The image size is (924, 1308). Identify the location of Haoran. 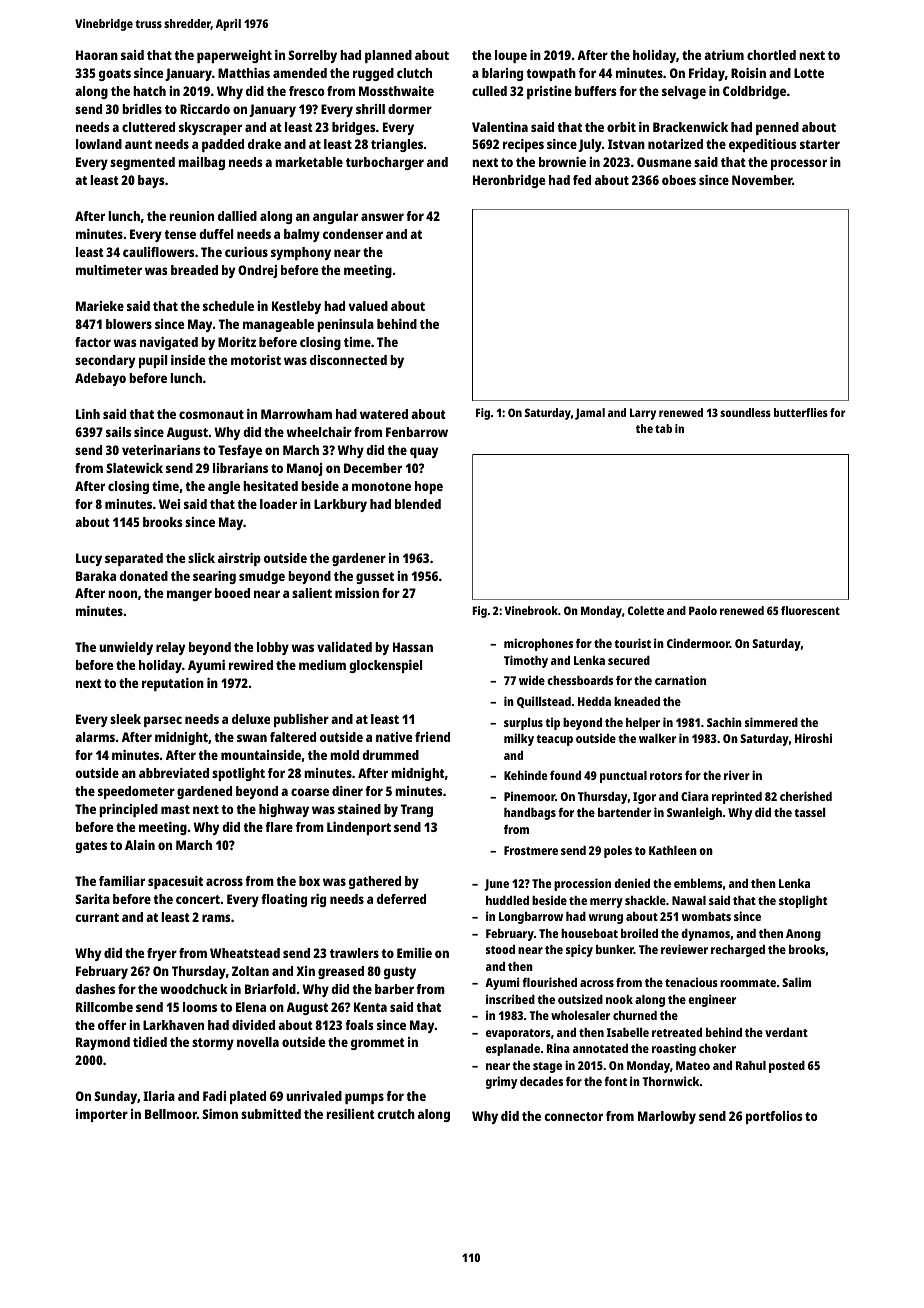
(97, 55).
